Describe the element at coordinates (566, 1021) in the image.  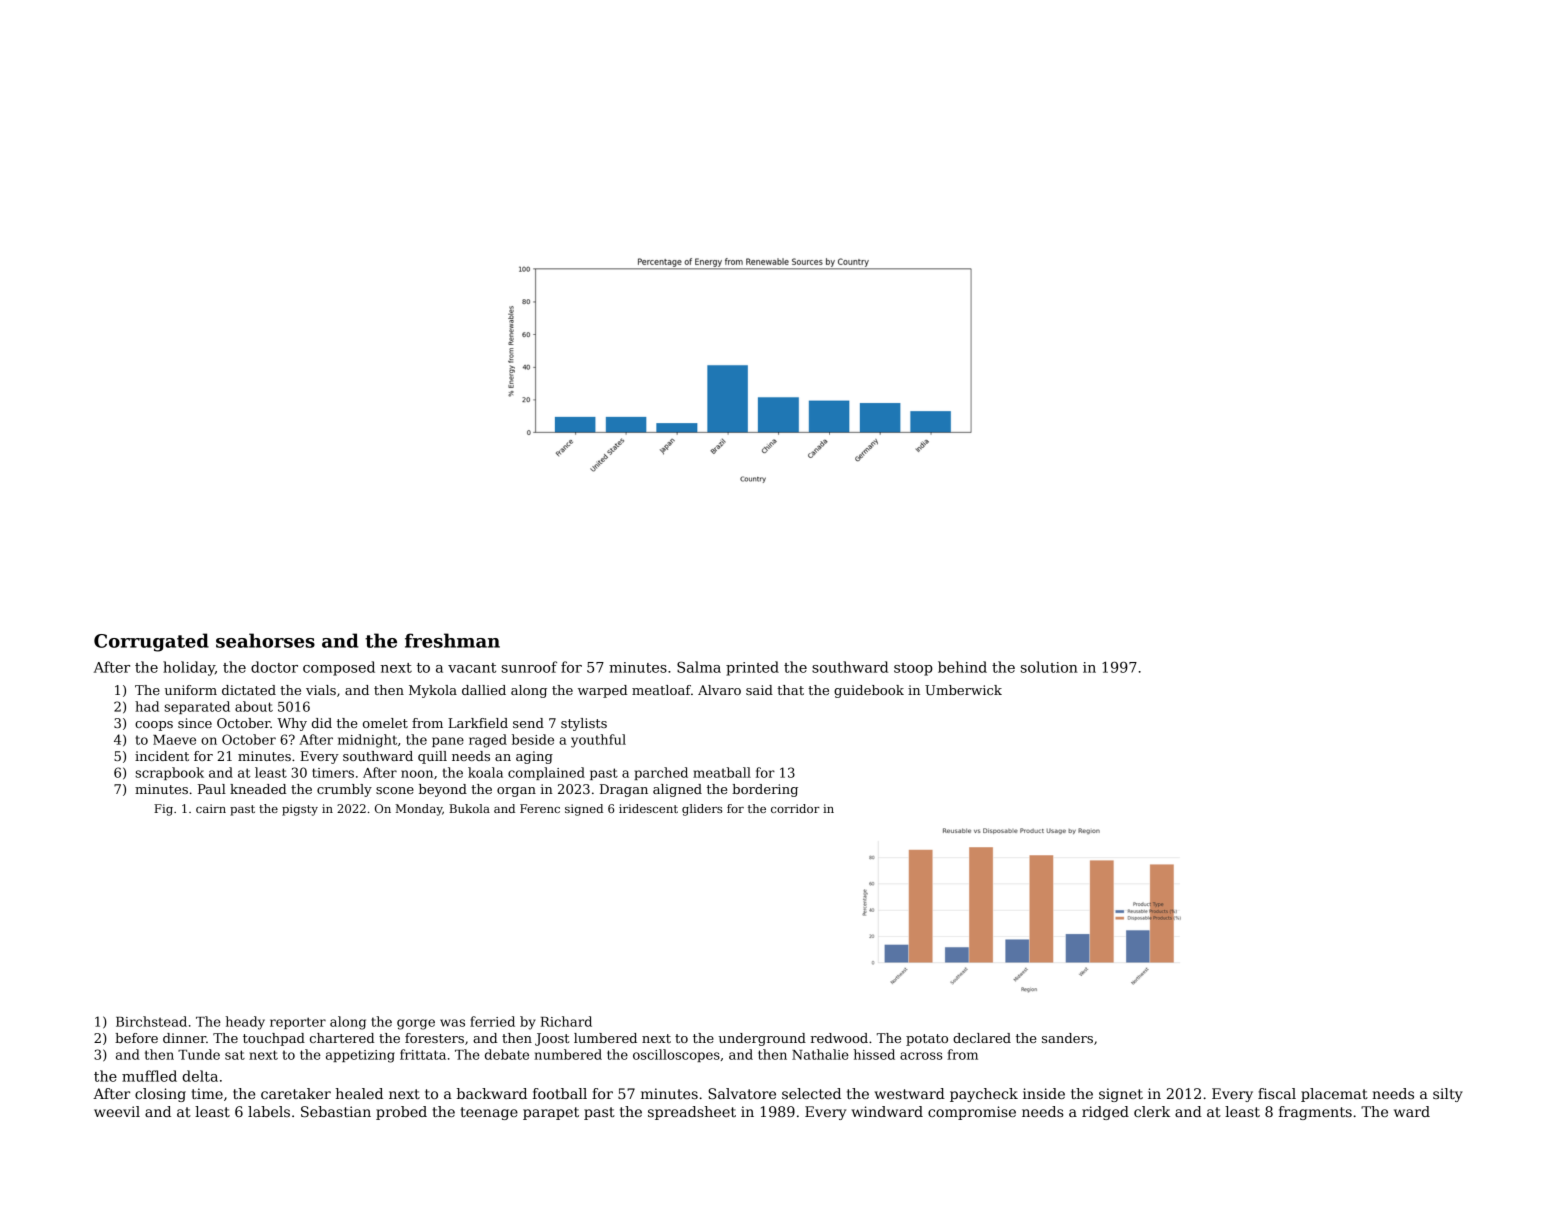
I see `Richard` at that location.
